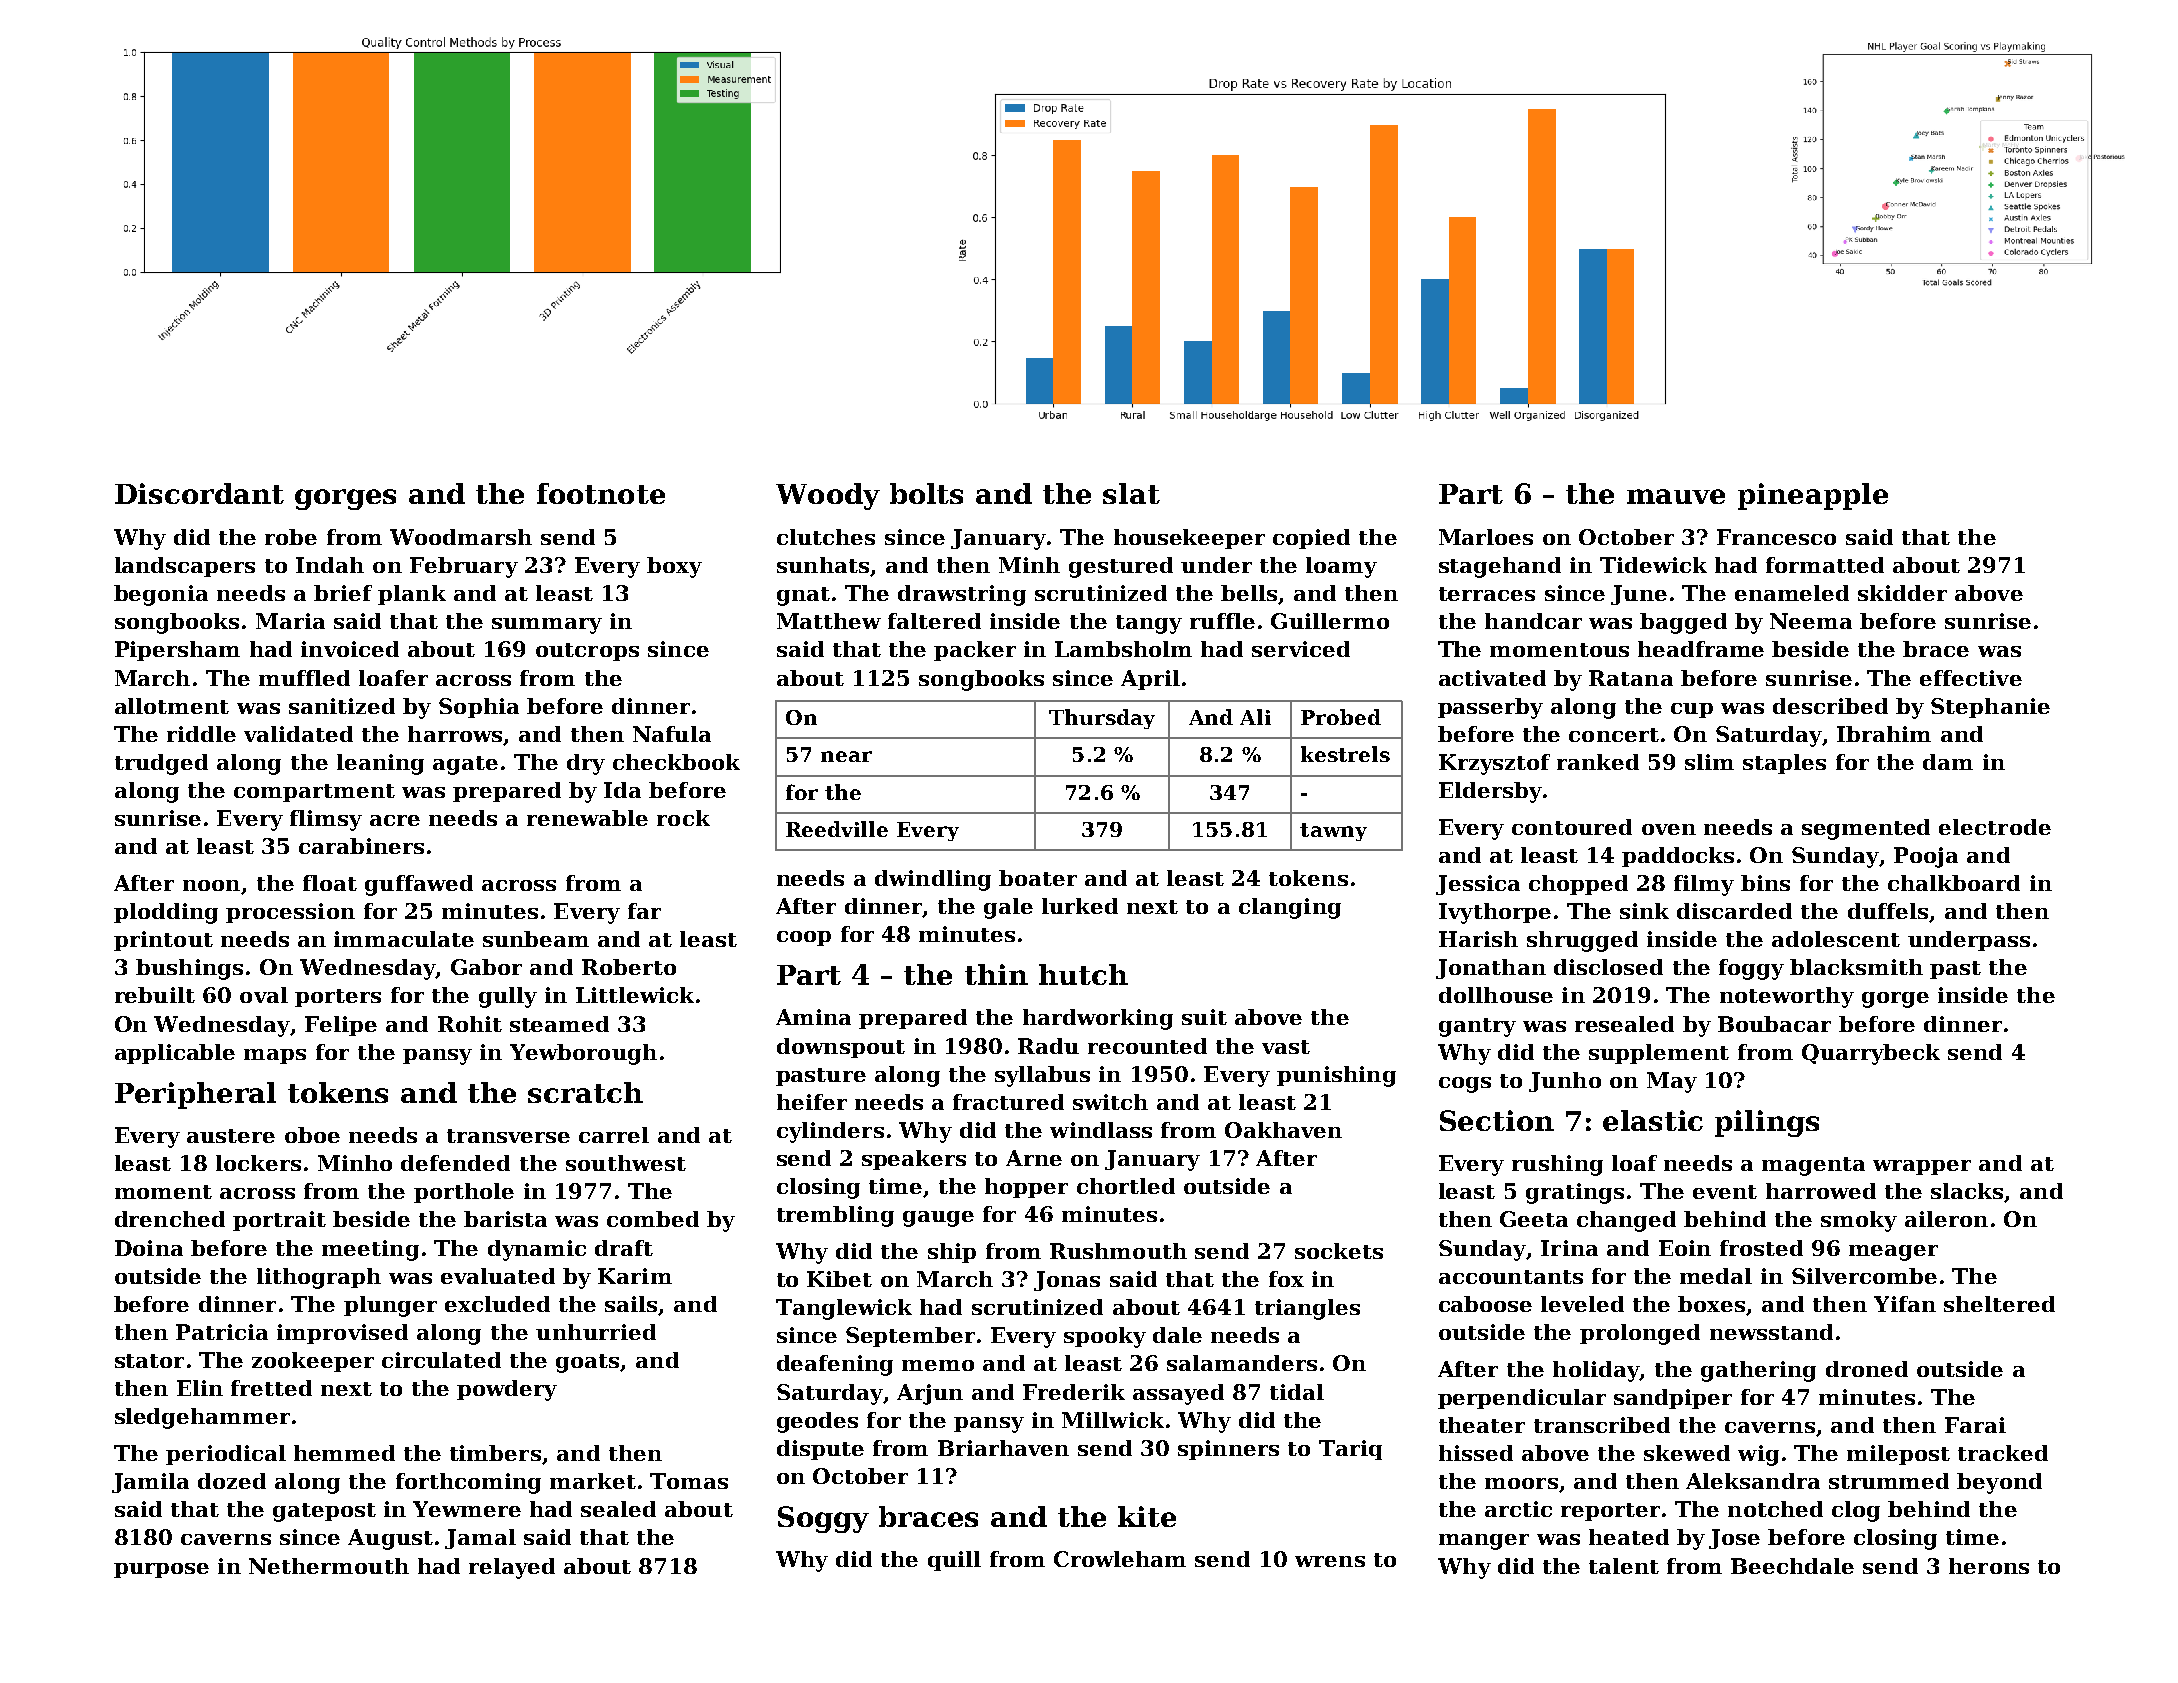  I want to click on Matthew, so click(829, 621).
